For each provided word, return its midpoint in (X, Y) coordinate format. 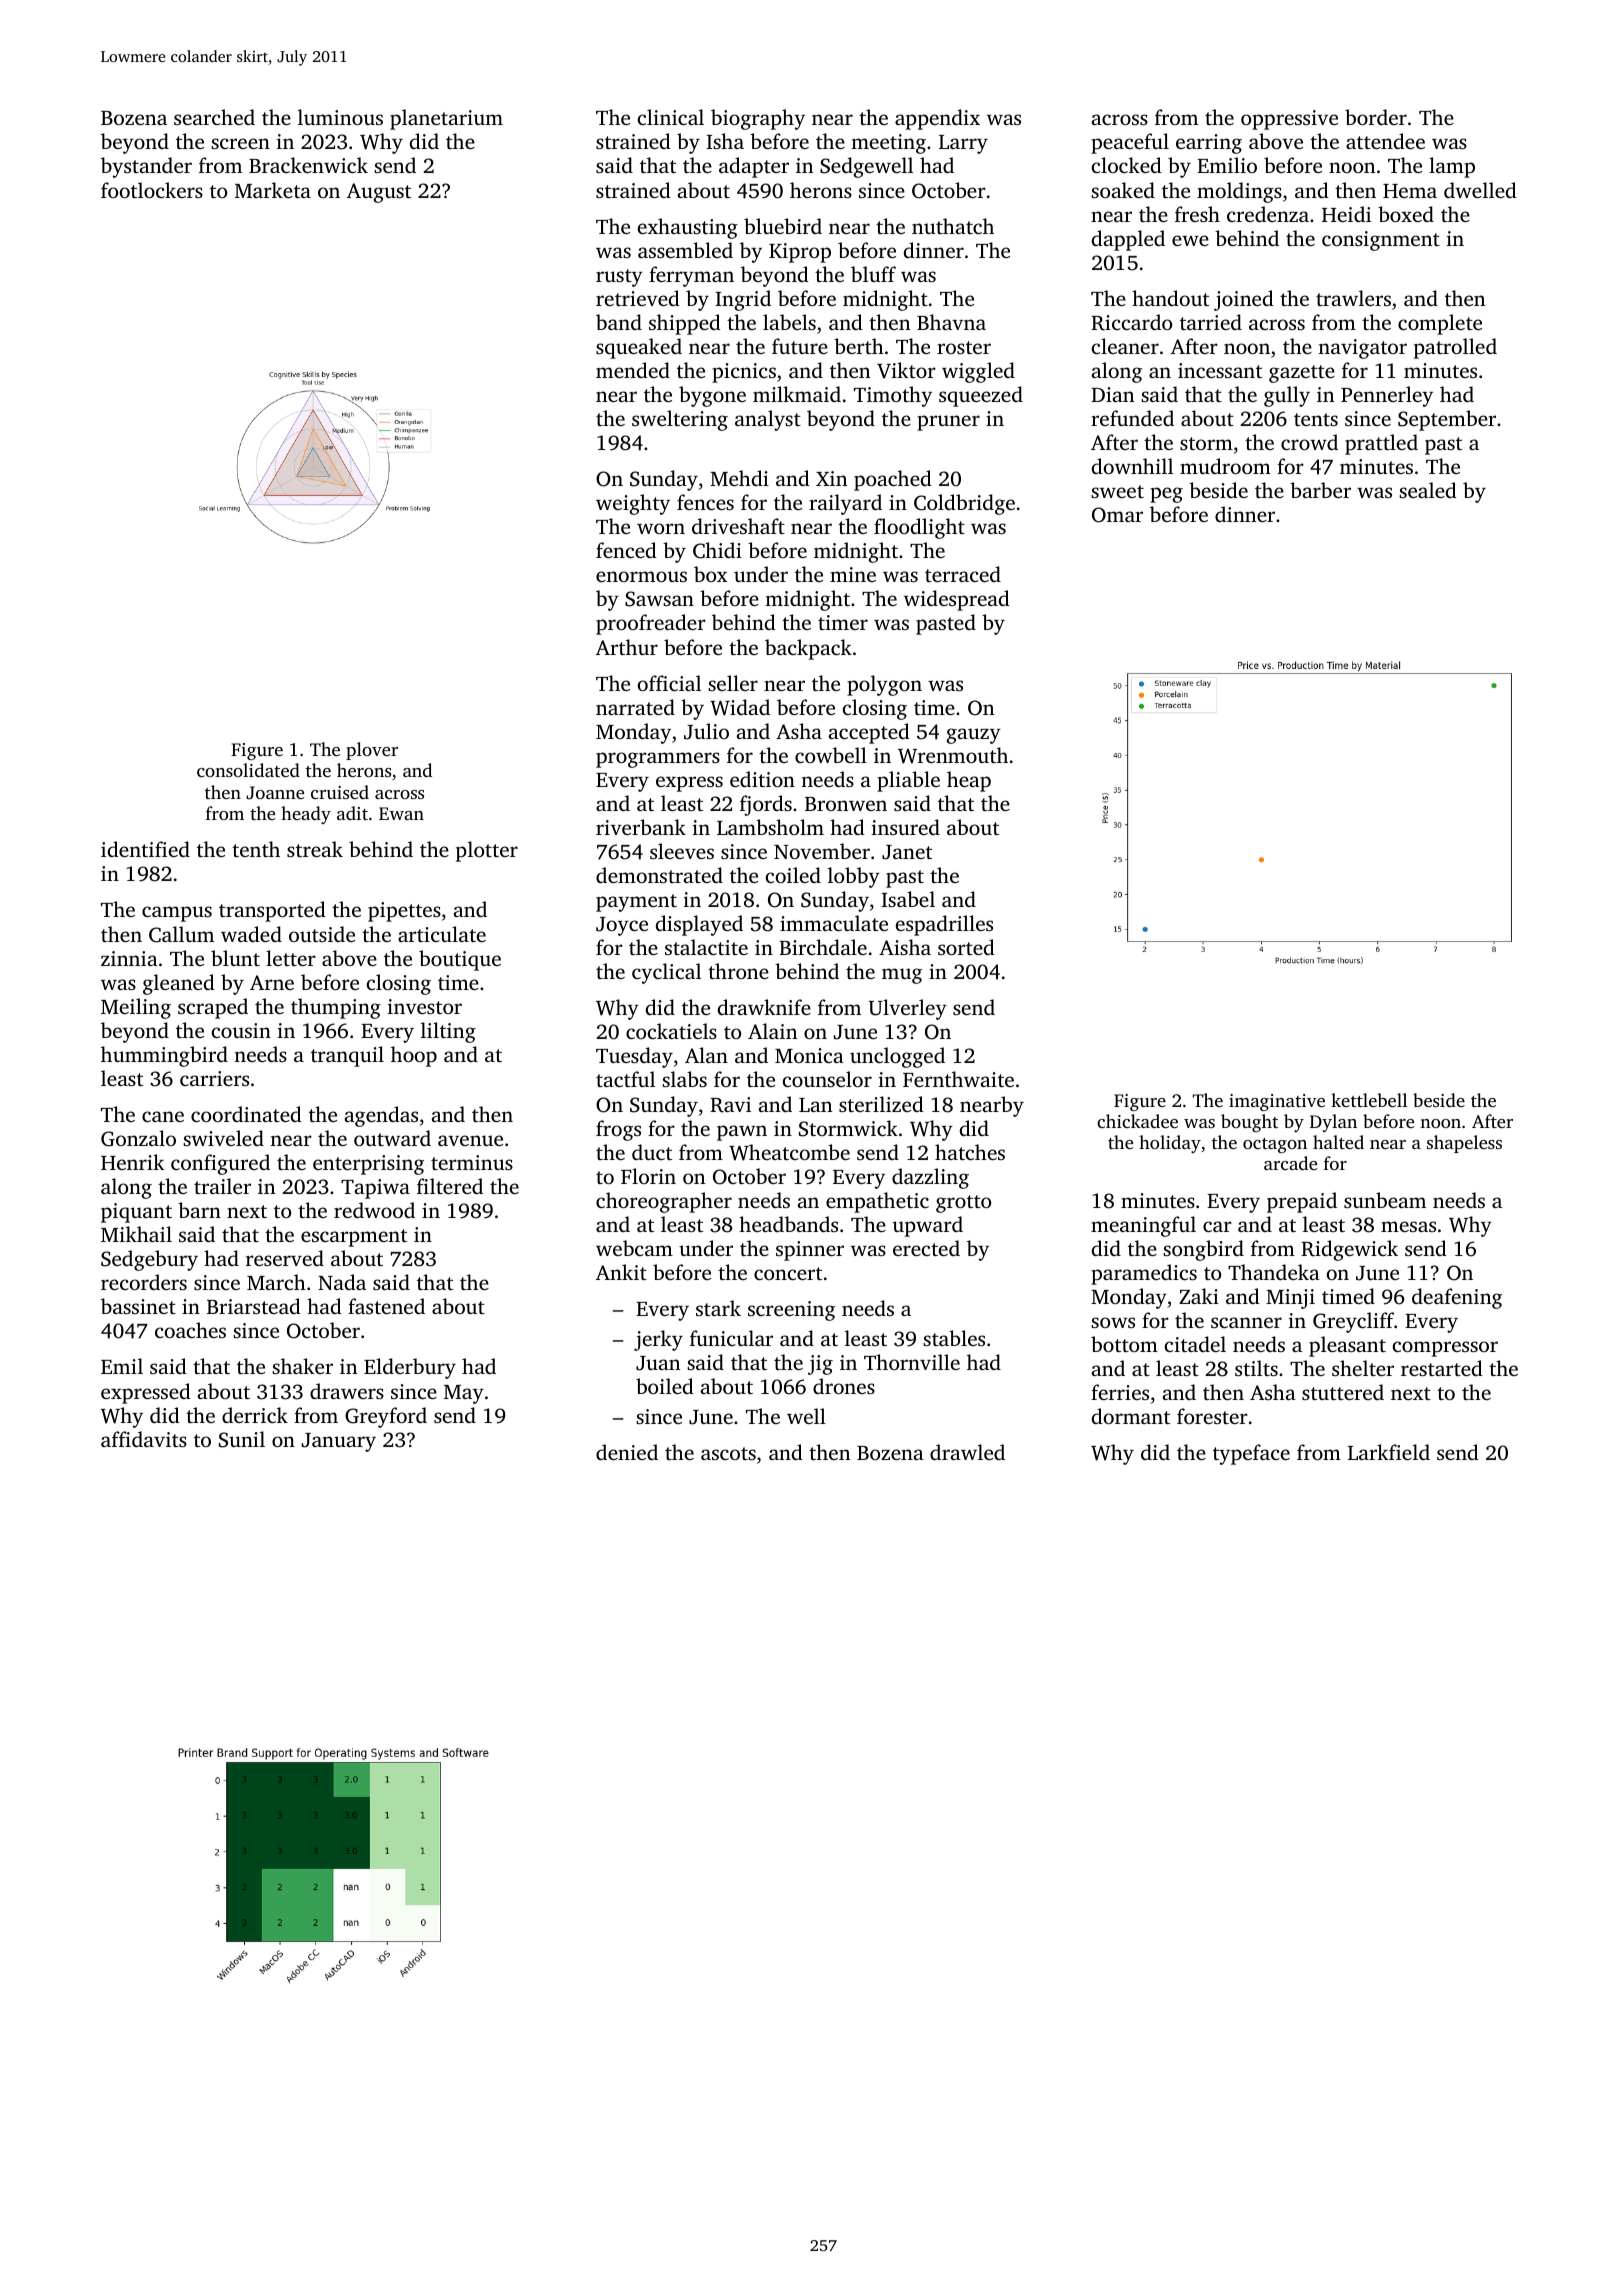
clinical (671, 117)
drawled (967, 1452)
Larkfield (1389, 1452)
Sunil (242, 1439)
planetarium (446, 119)
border (1376, 117)
